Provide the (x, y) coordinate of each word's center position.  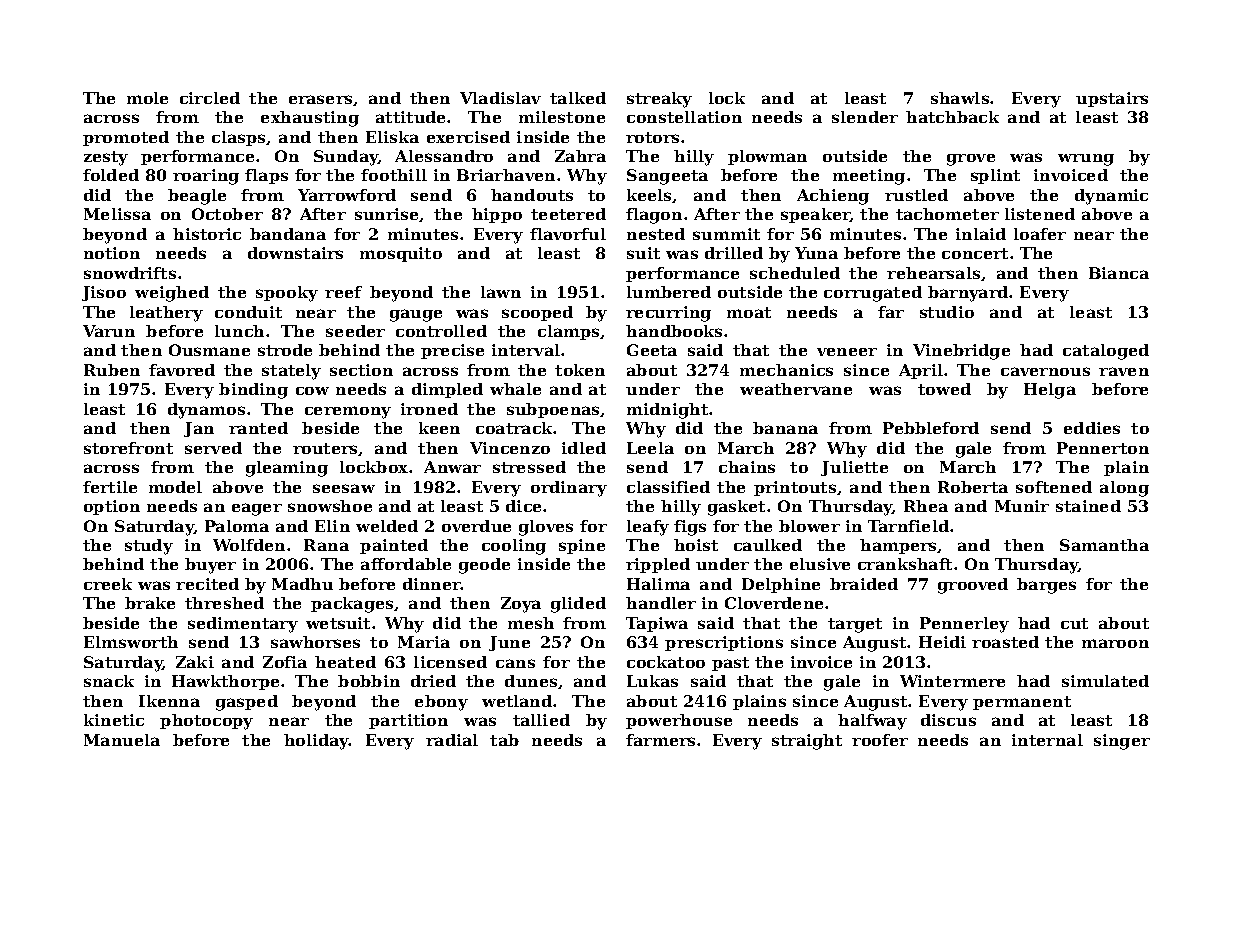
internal (1047, 740)
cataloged (1106, 352)
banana (785, 428)
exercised (468, 137)
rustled (916, 195)
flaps (266, 176)
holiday (316, 742)
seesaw (344, 488)
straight (807, 742)
